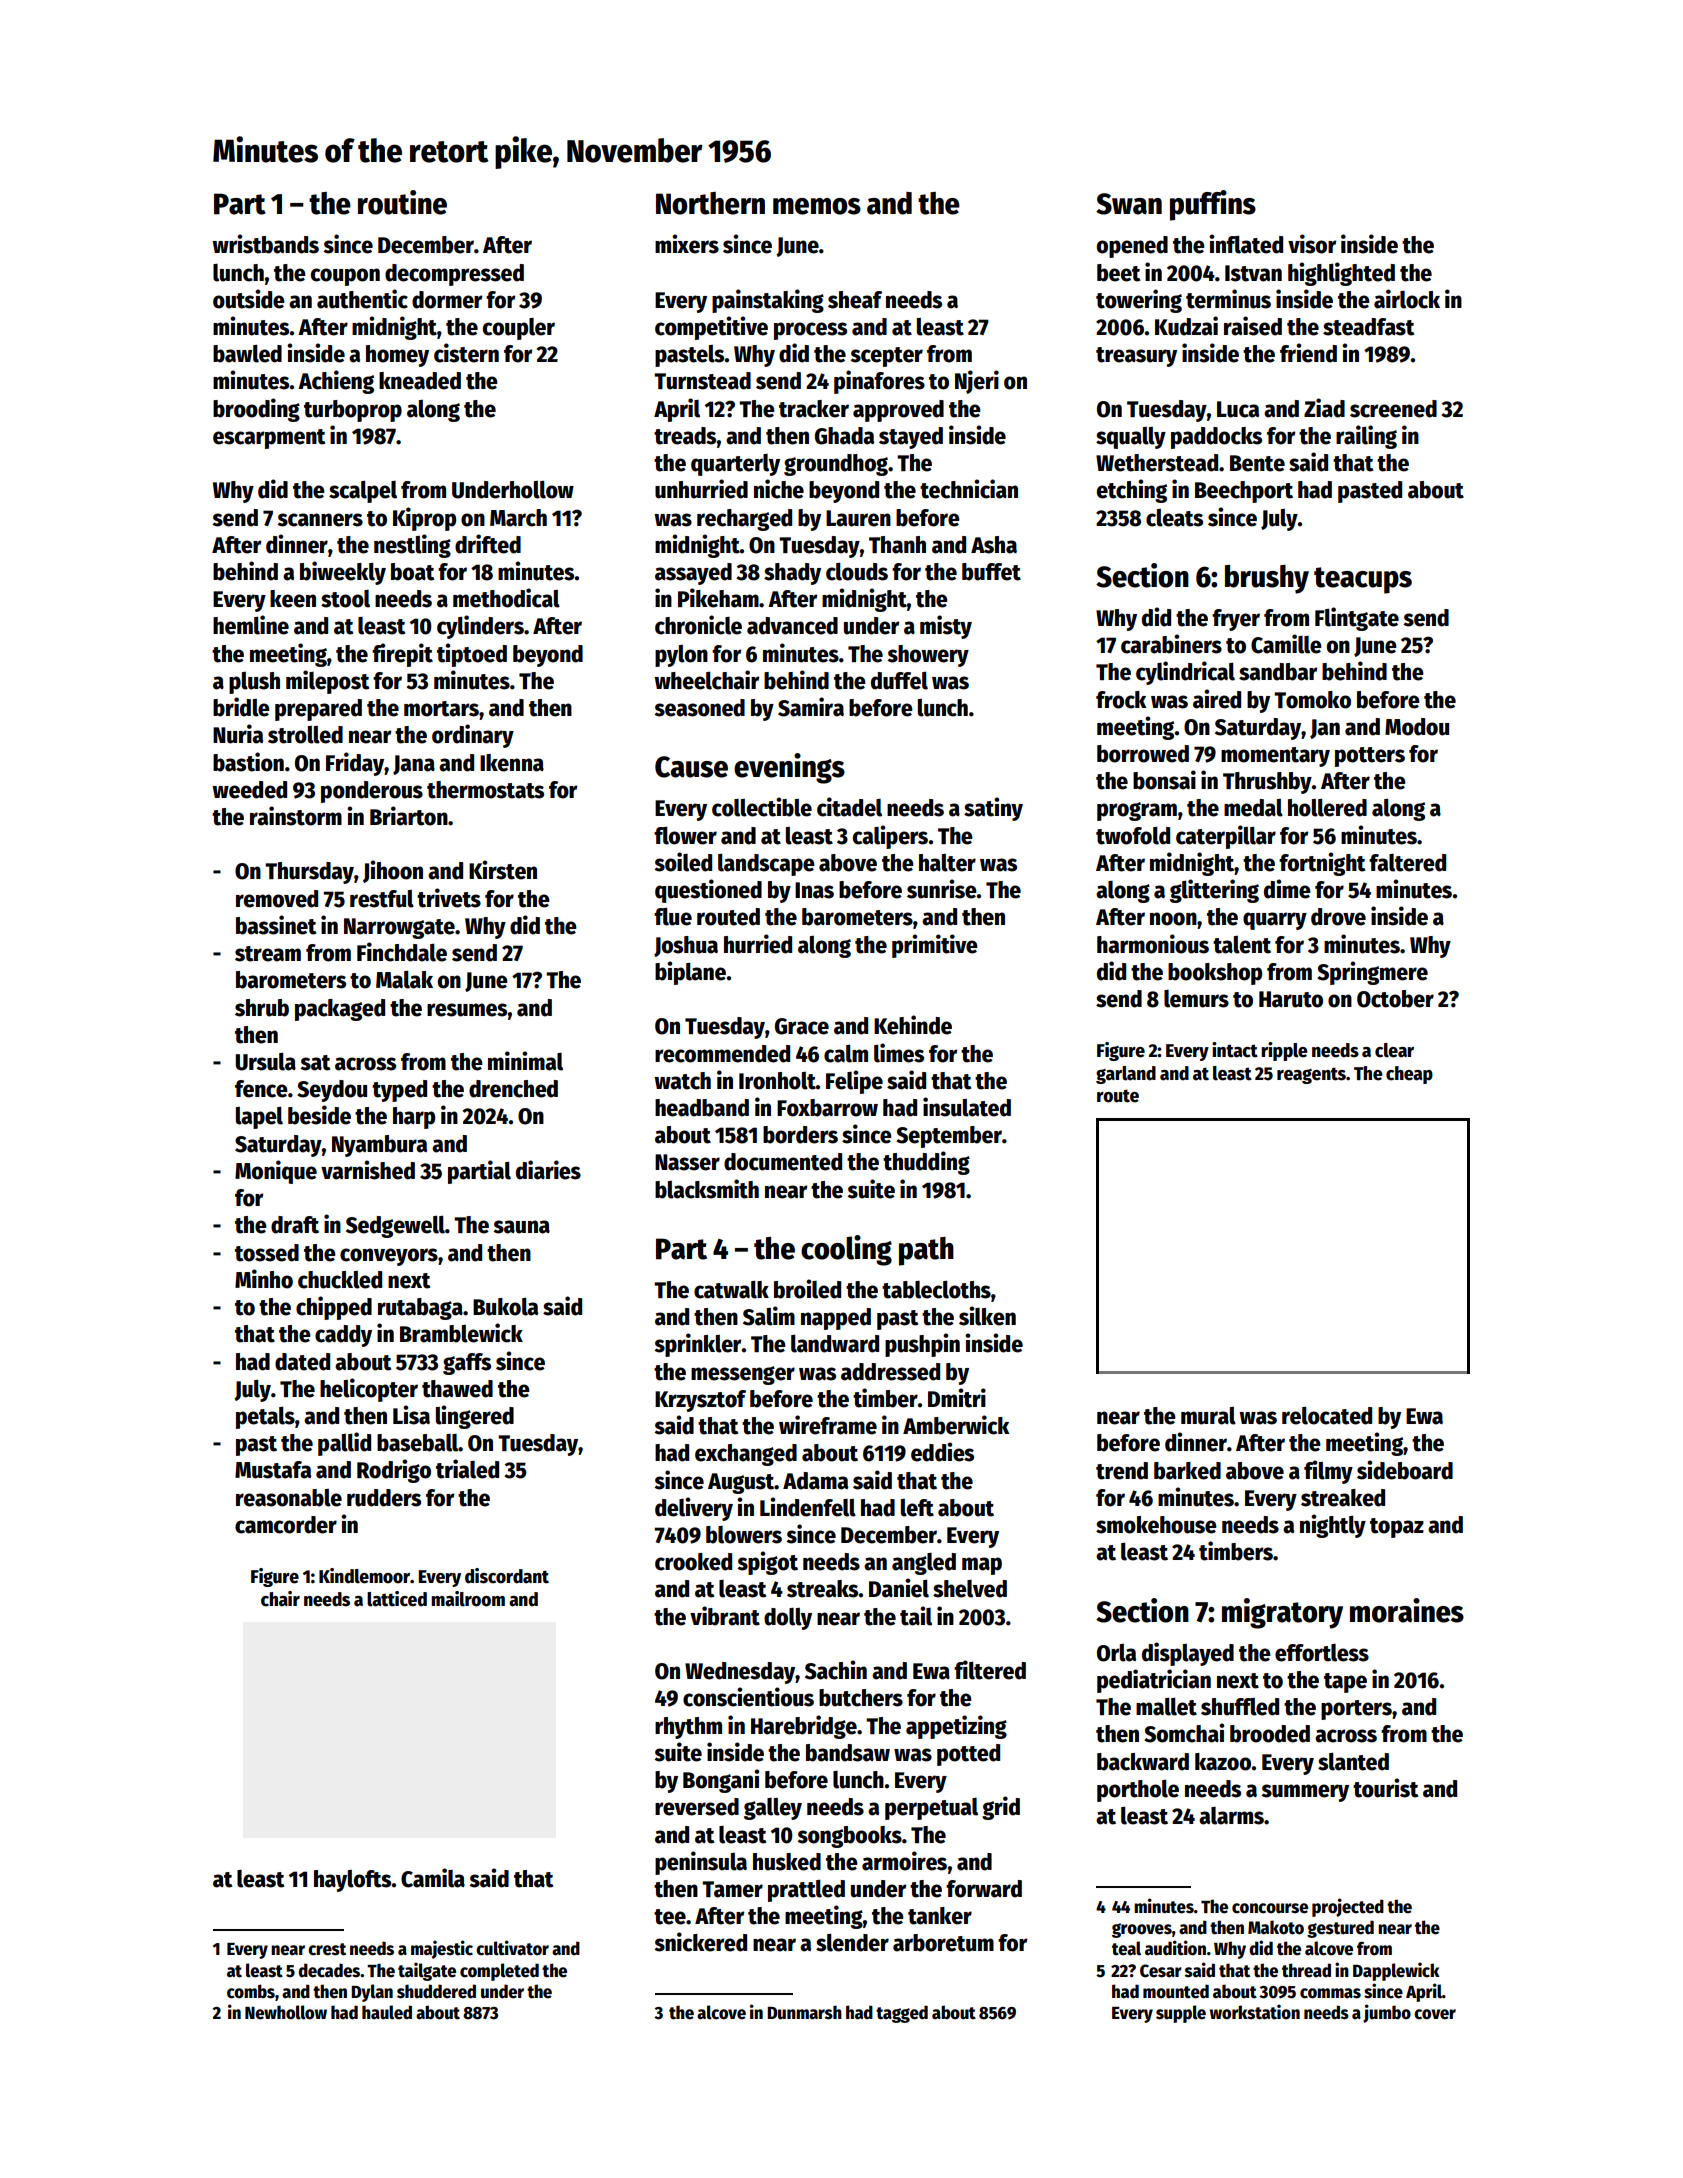 This image has width=1683, height=2178. Describe the element at coordinates (286, 2012) in the image. I see `Newhollow` at that location.
